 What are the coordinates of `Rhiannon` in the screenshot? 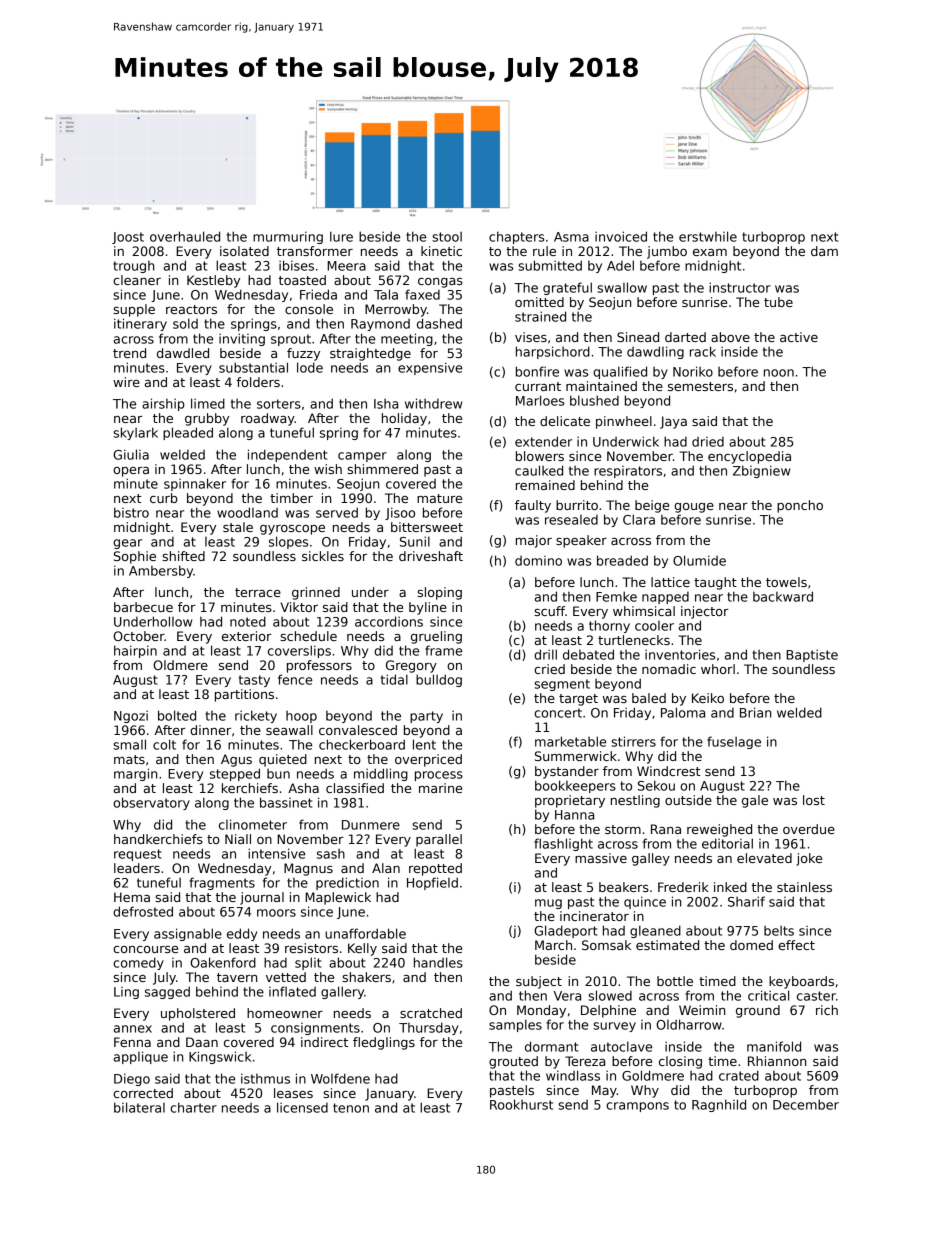 It's located at (777, 1061).
